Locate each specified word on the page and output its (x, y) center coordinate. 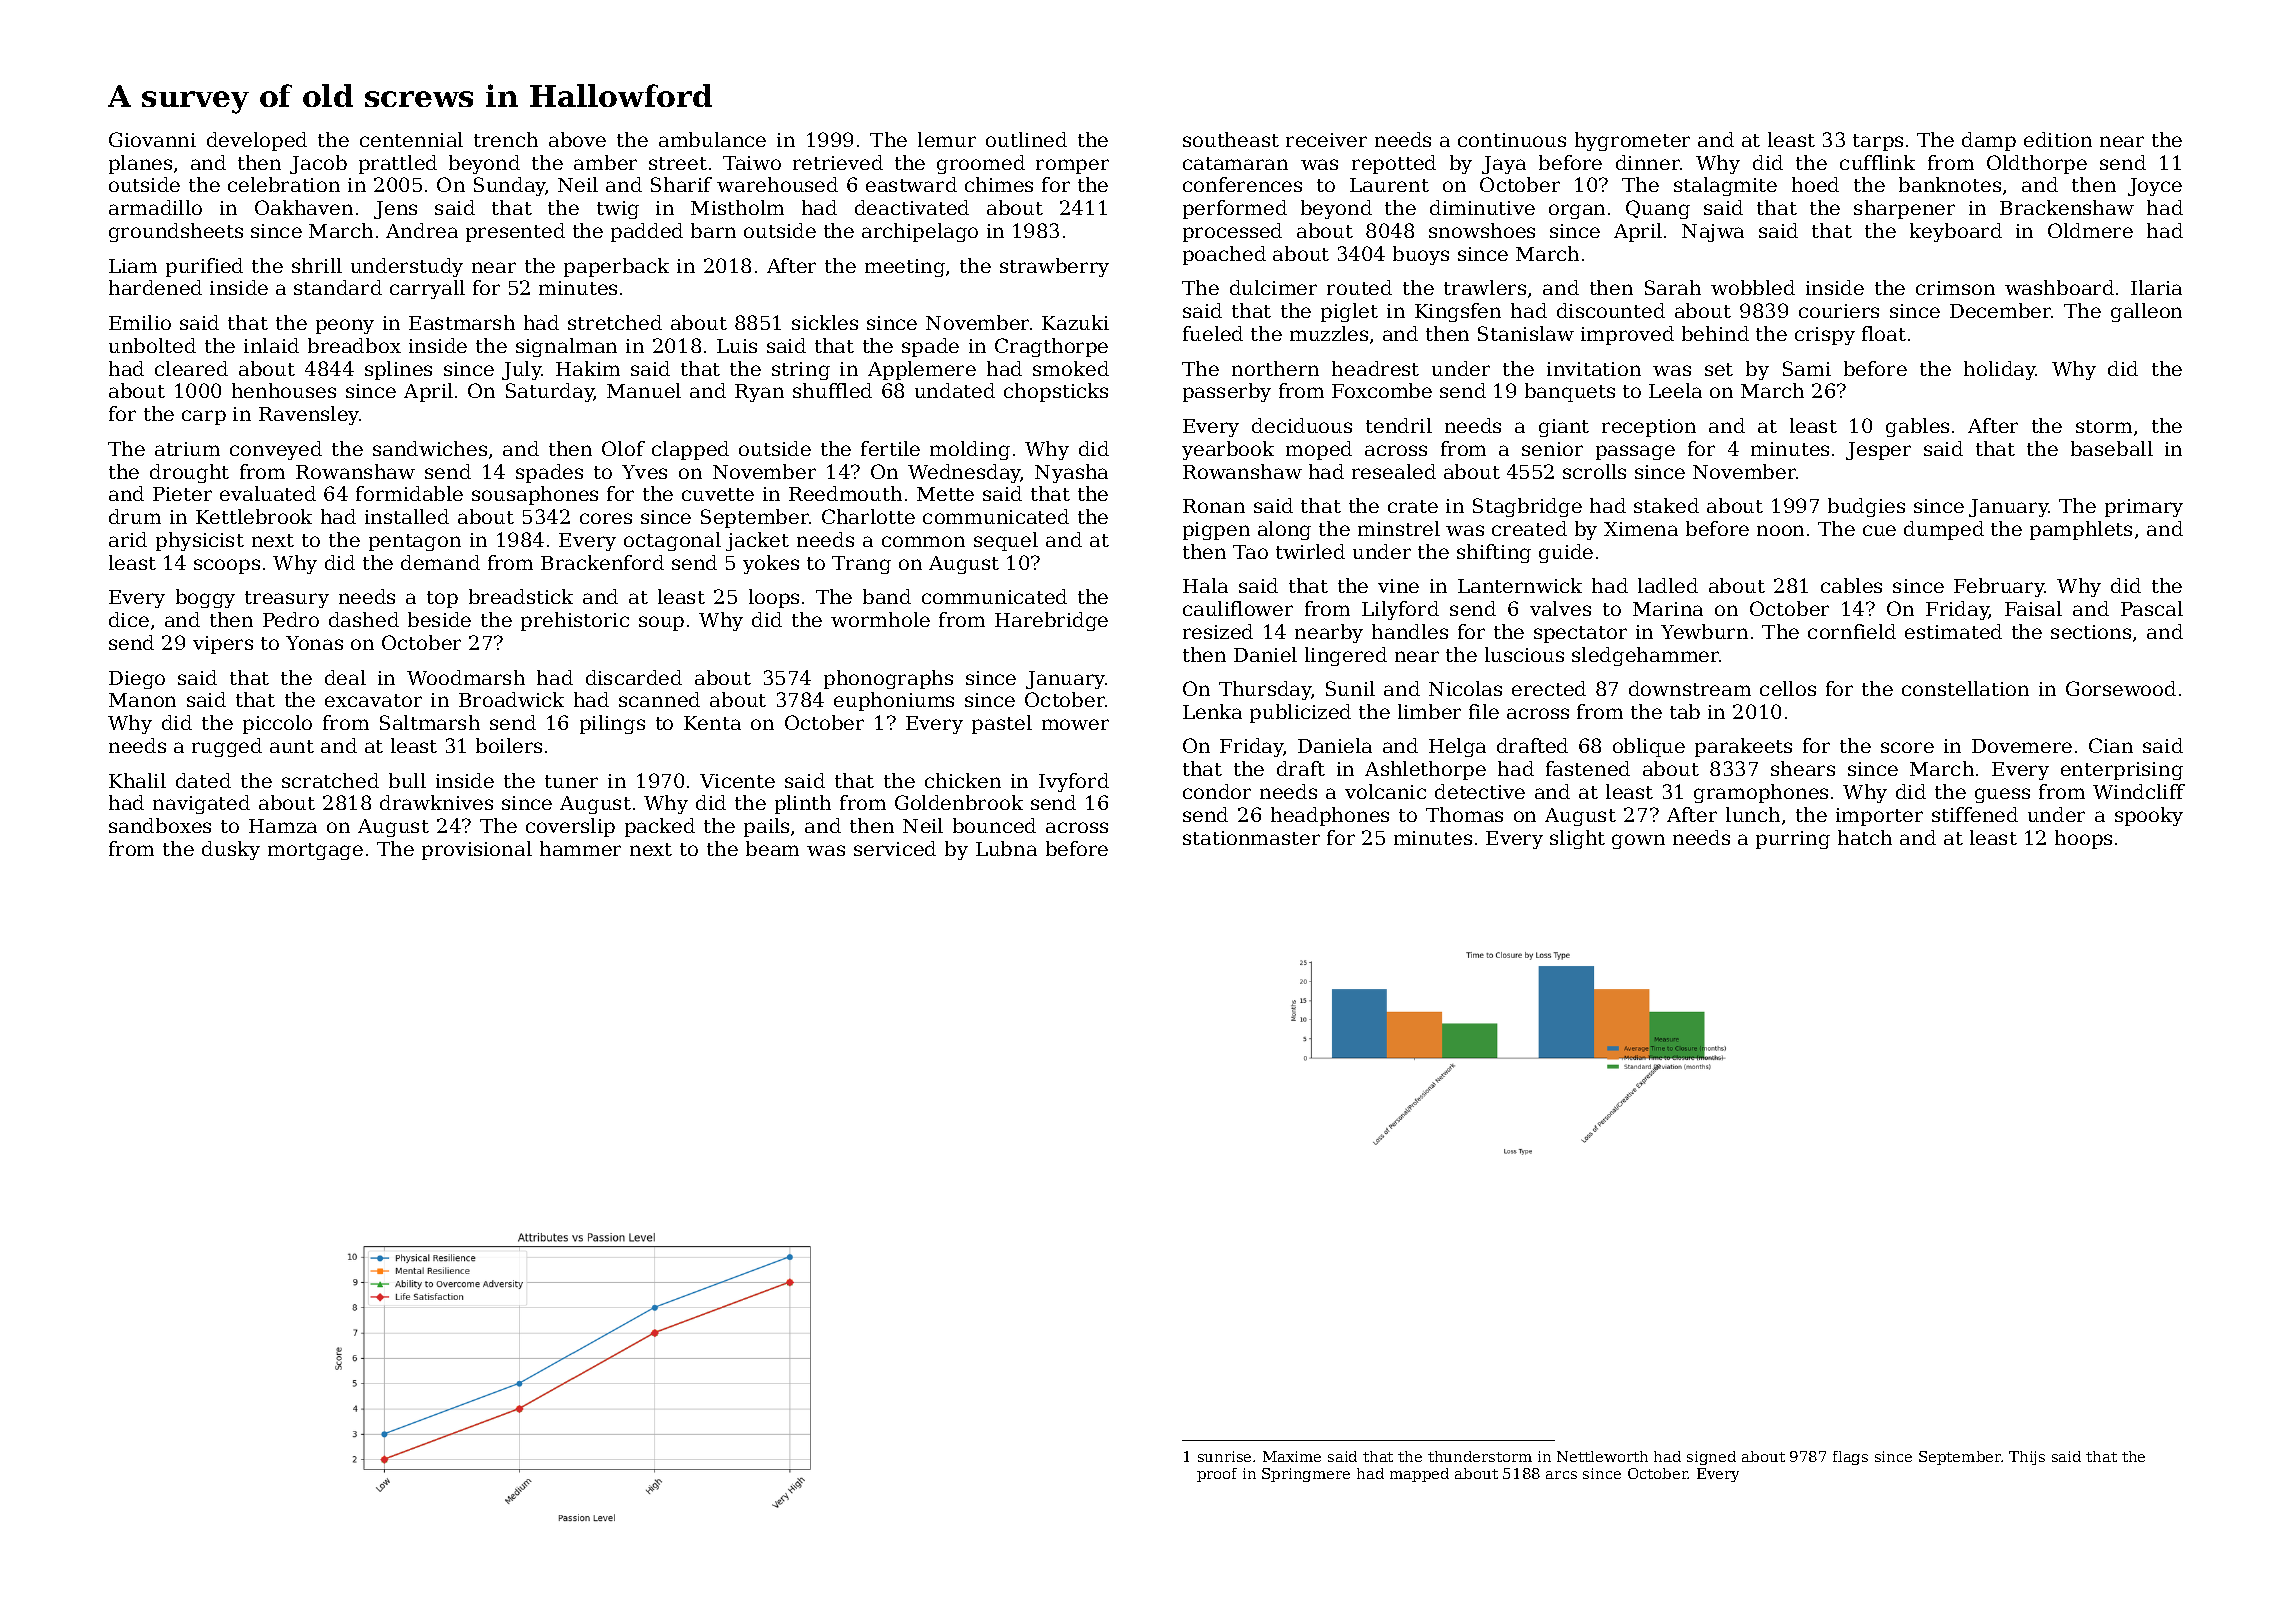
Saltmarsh (430, 722)
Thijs (2027, 1458)
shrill (317, 265)
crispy (1825, 336)
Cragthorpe (1051, 347)
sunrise (1224, 1456)
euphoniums (894, 701)
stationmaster (1251, 838)
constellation (1965, 688)
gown (1638, 841)
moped (1319, 450)
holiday (2000, 370)
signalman (566, 347)
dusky (231, 850)
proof (1217, 1475)
